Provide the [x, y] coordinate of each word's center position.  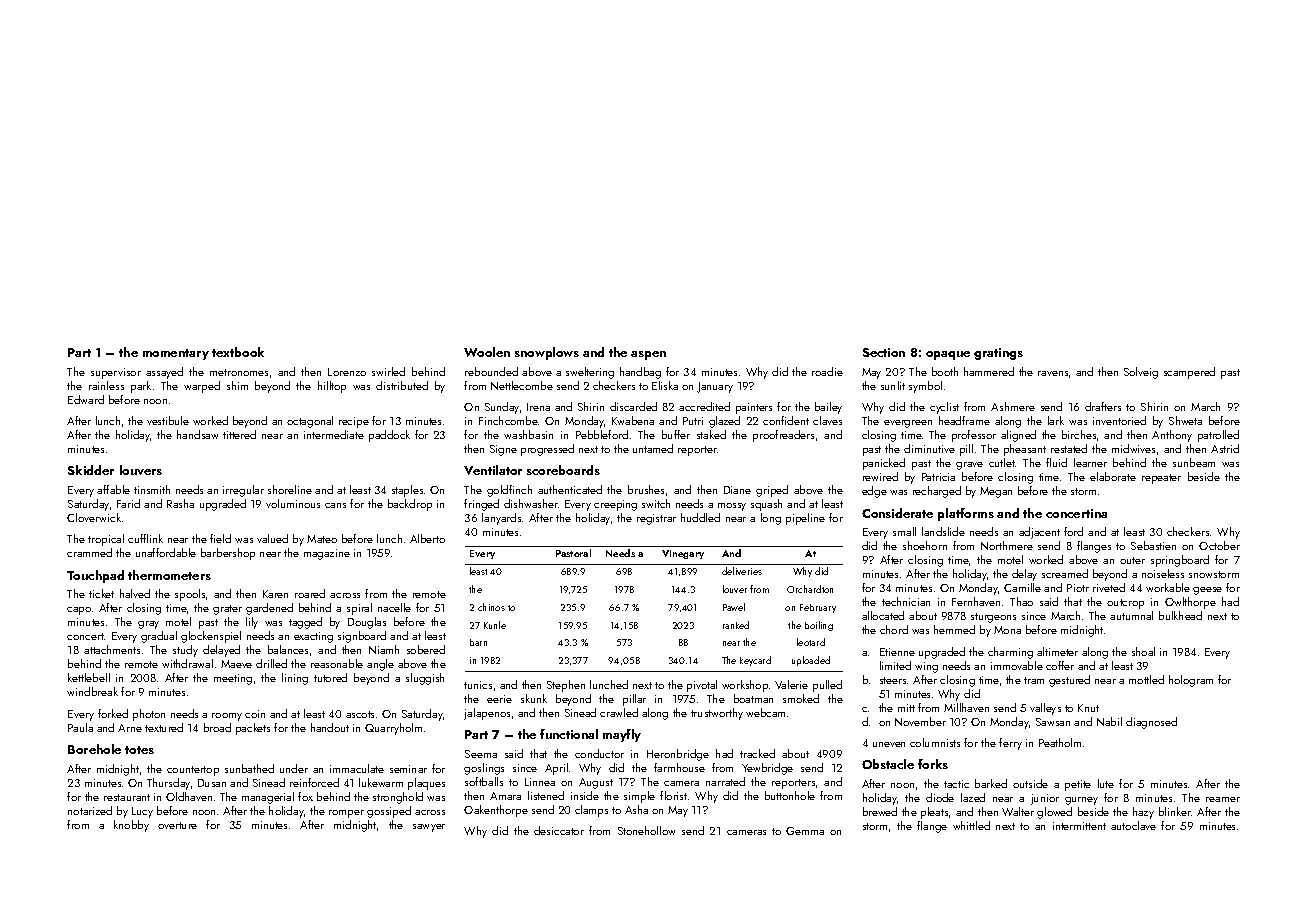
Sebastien [1153, 545]
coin [255, 714]
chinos [491, 607]
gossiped [389, 812]
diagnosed [1151, 723]
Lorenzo [347, 372]
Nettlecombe [522, 385]
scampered [1189, 373]
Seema [481, 754]
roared [310, 593]
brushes [646, 489]
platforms [966, 514]
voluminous [293, 503]
